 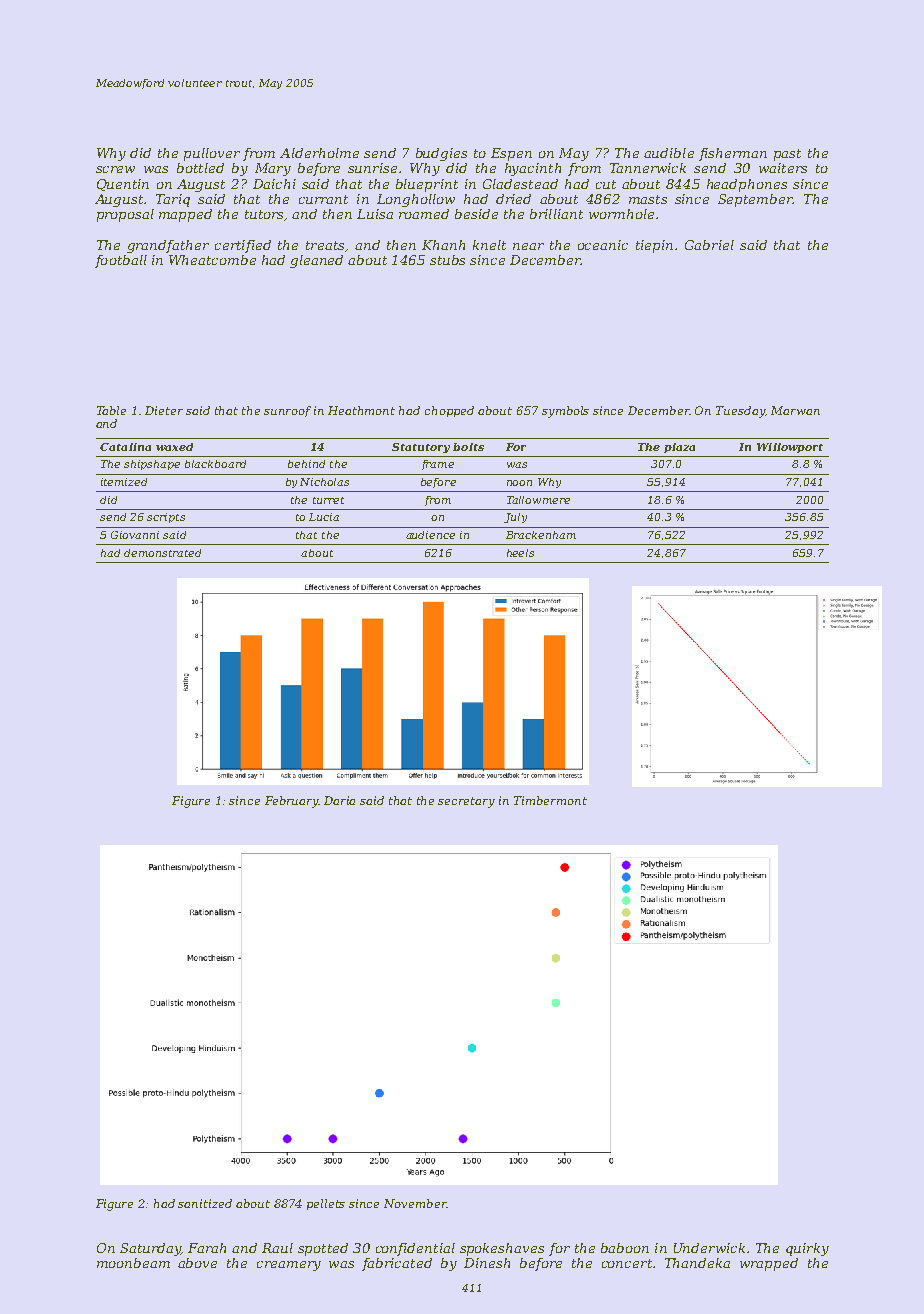 I want to click on Daria, so click(x=339, y=800).
